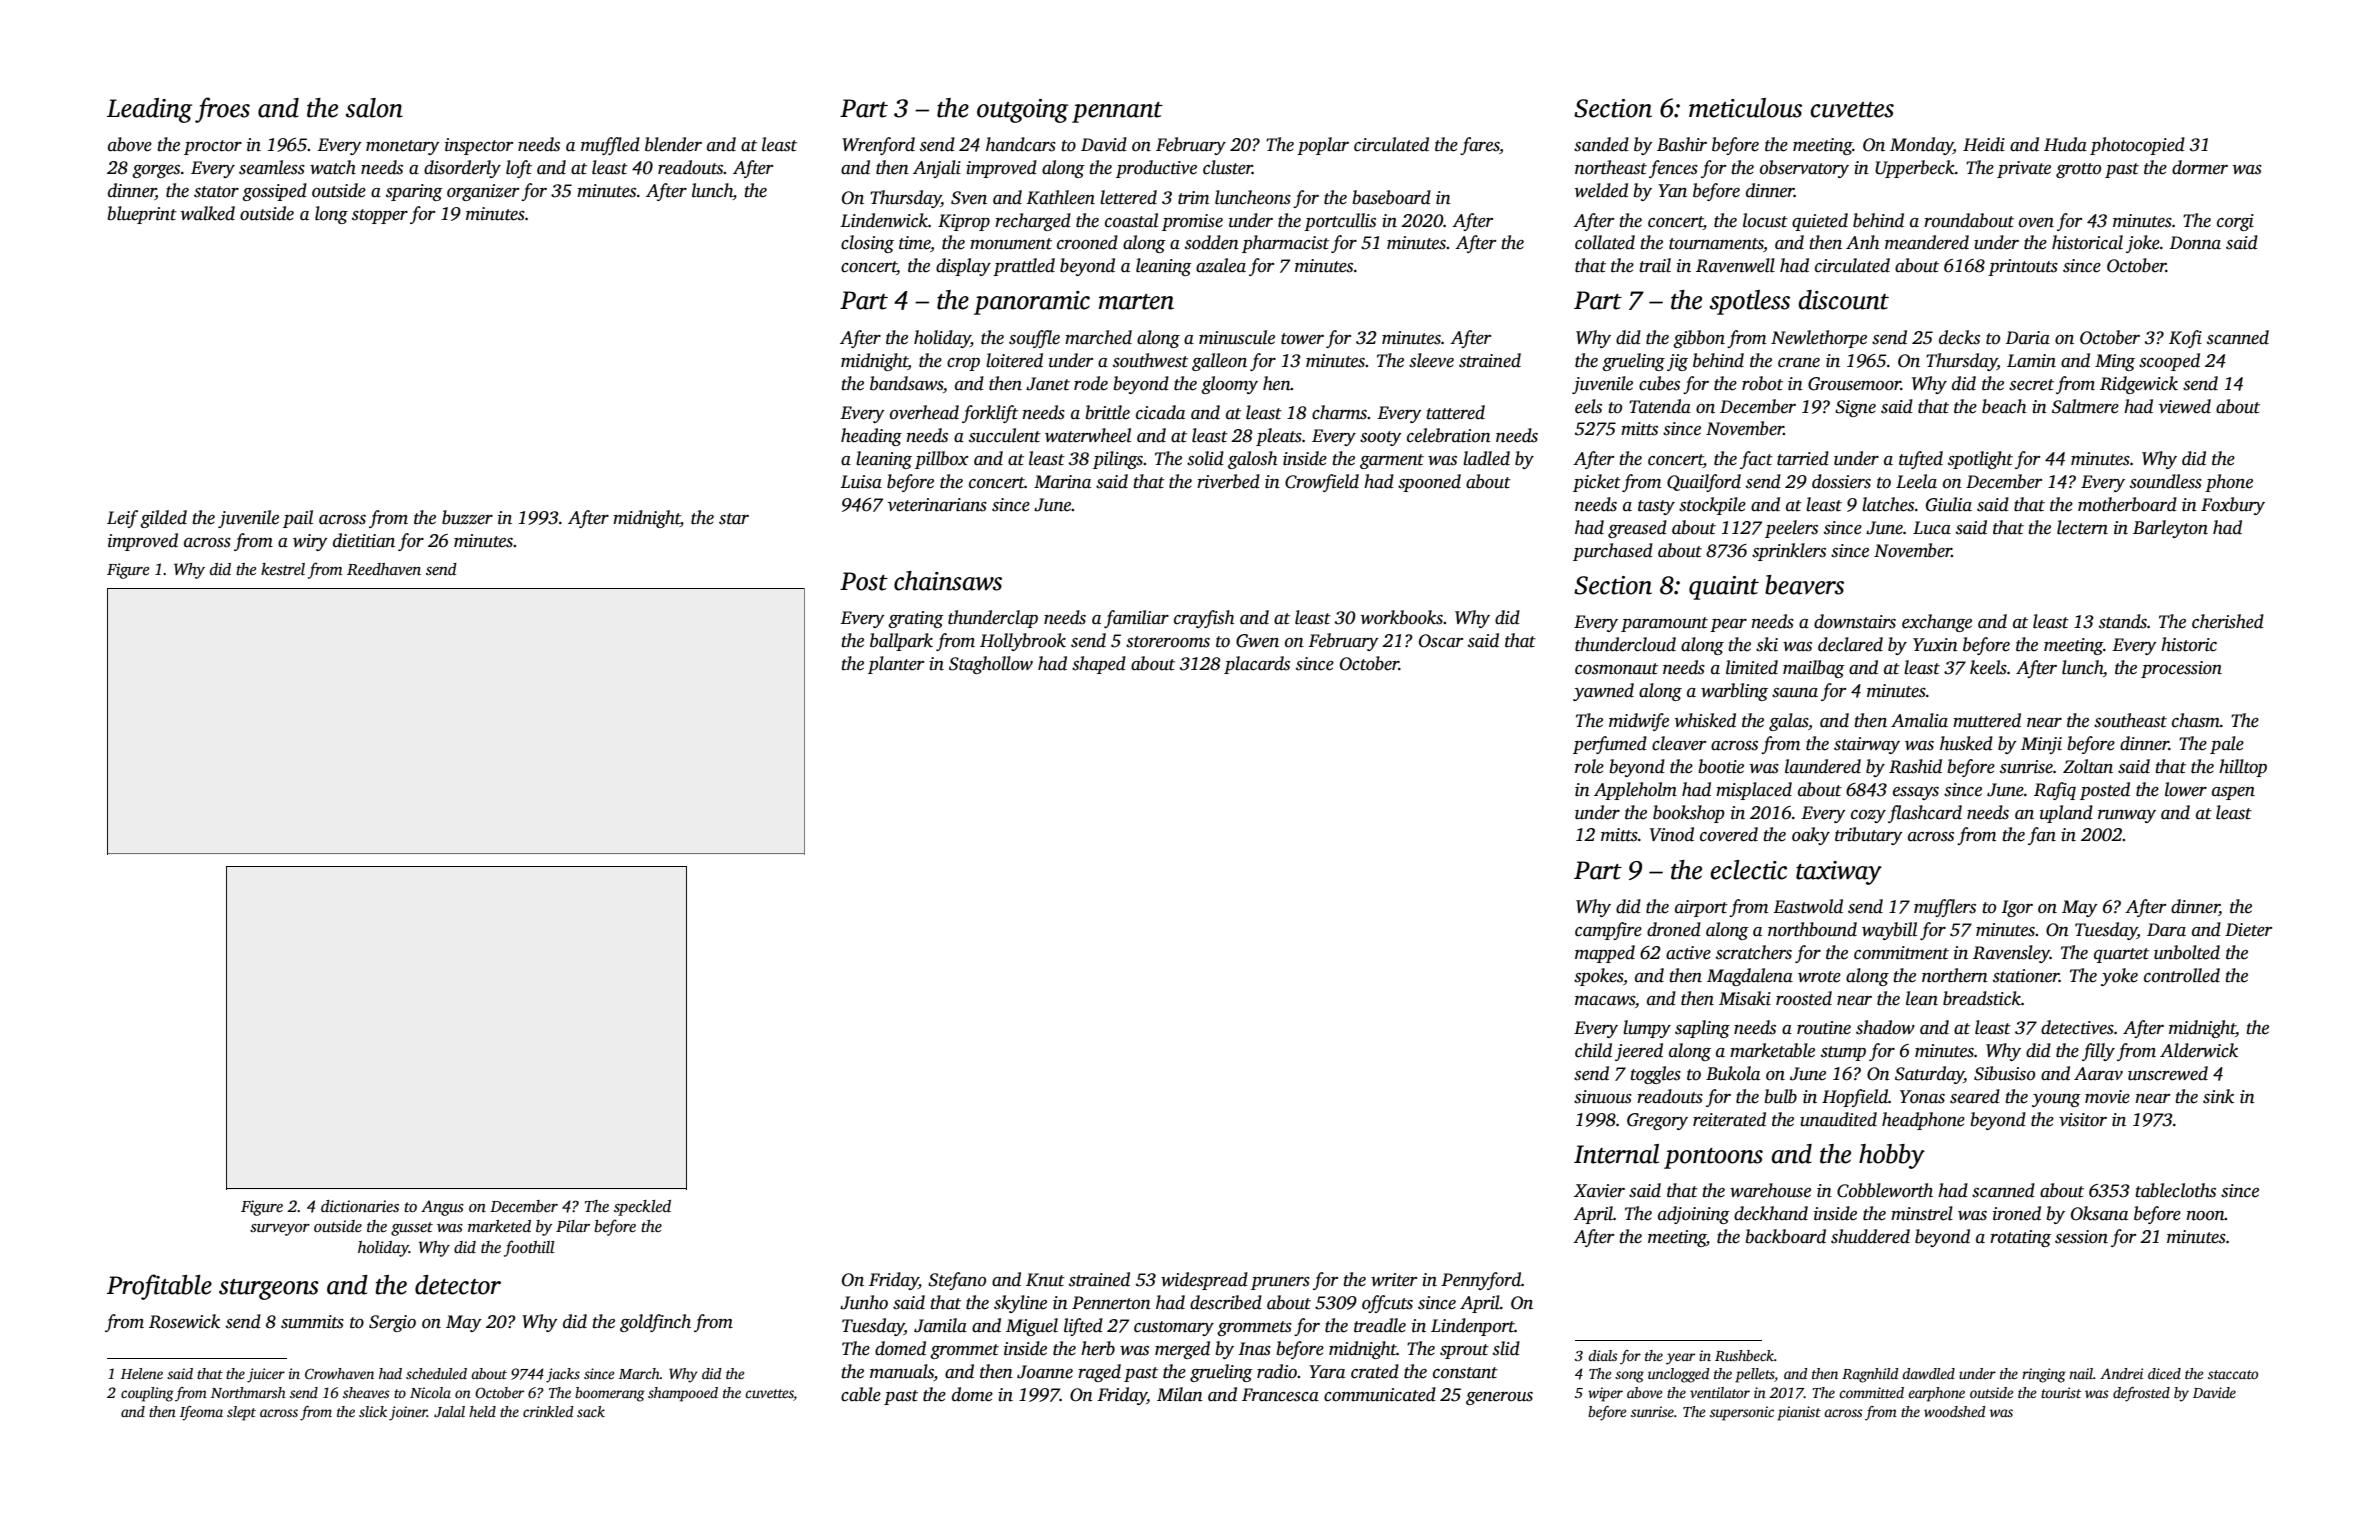  Describe the element at coordinates (1808, 906) in the image. I see `Eastwold` at that location.
